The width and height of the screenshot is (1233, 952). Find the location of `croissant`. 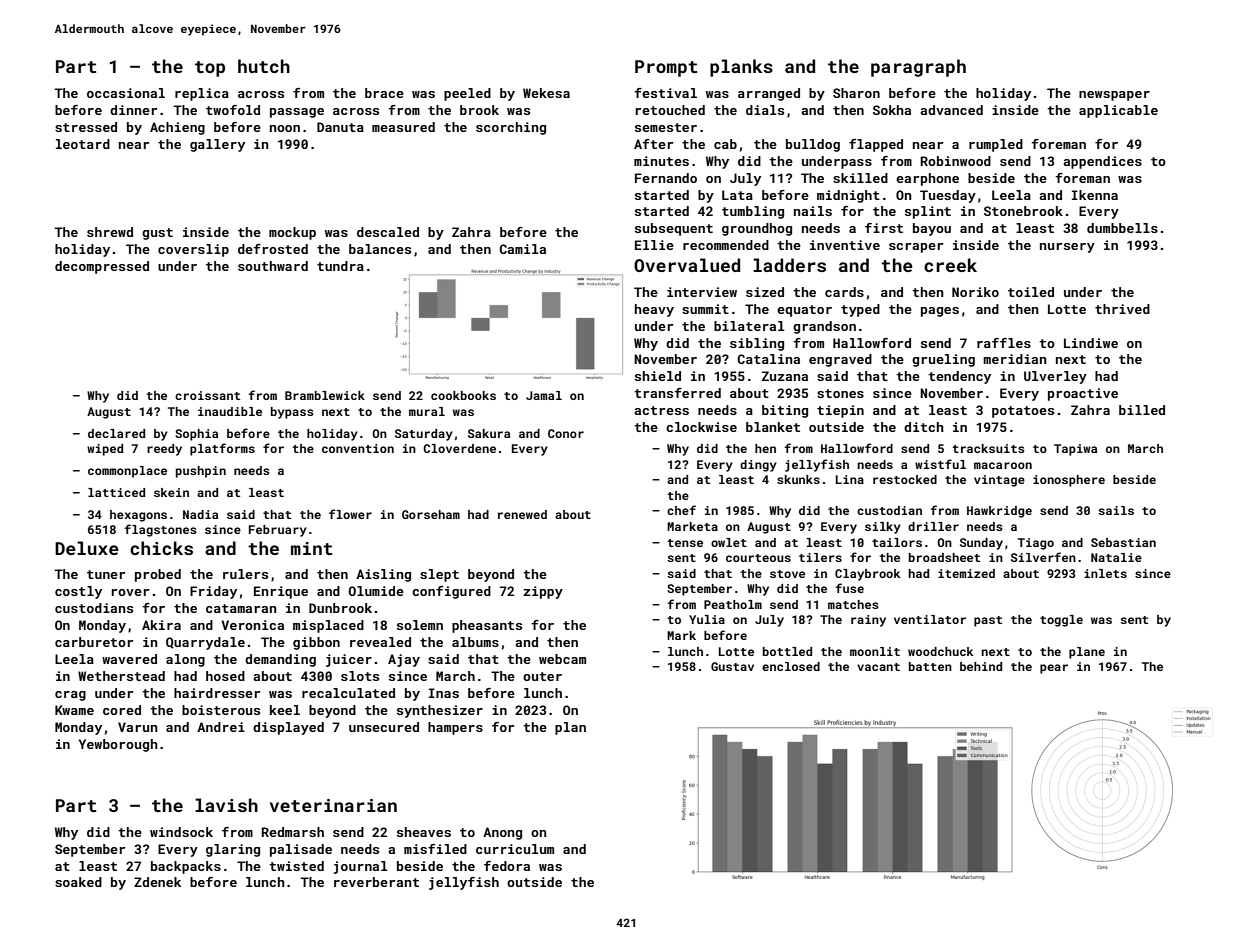

croissant is located at coordinates (207, 395).
